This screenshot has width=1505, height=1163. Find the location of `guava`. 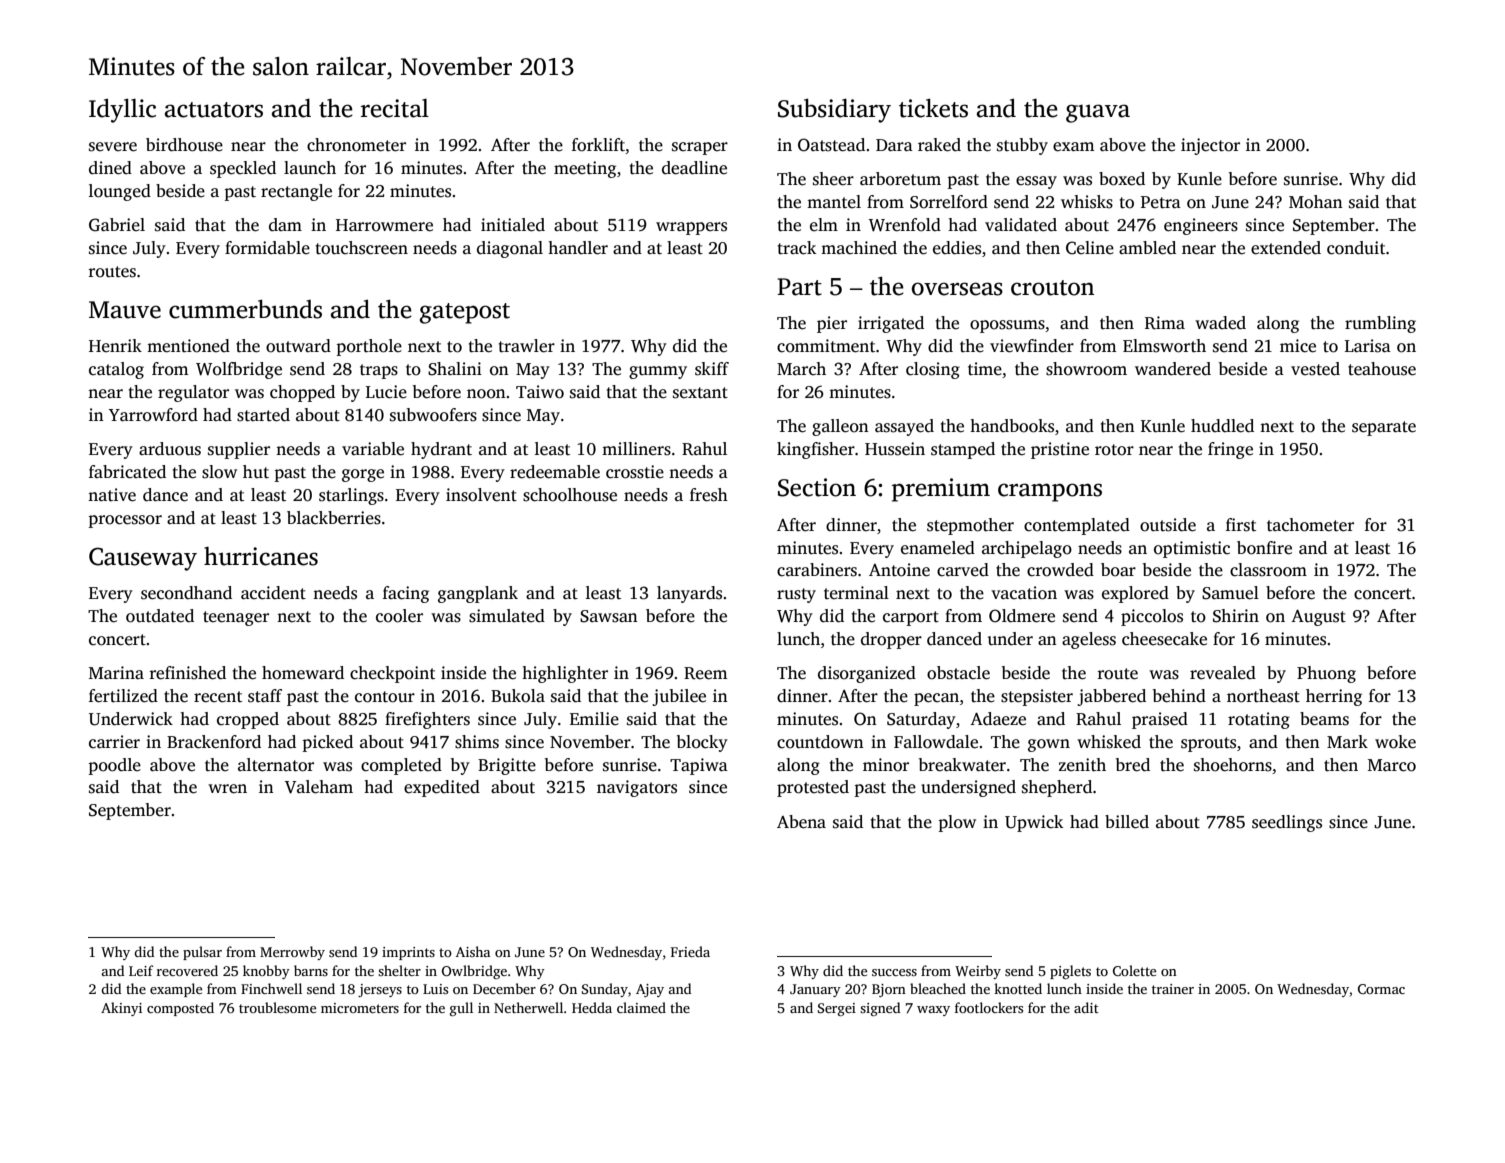

guava is located at coordinates (1098, 113).
